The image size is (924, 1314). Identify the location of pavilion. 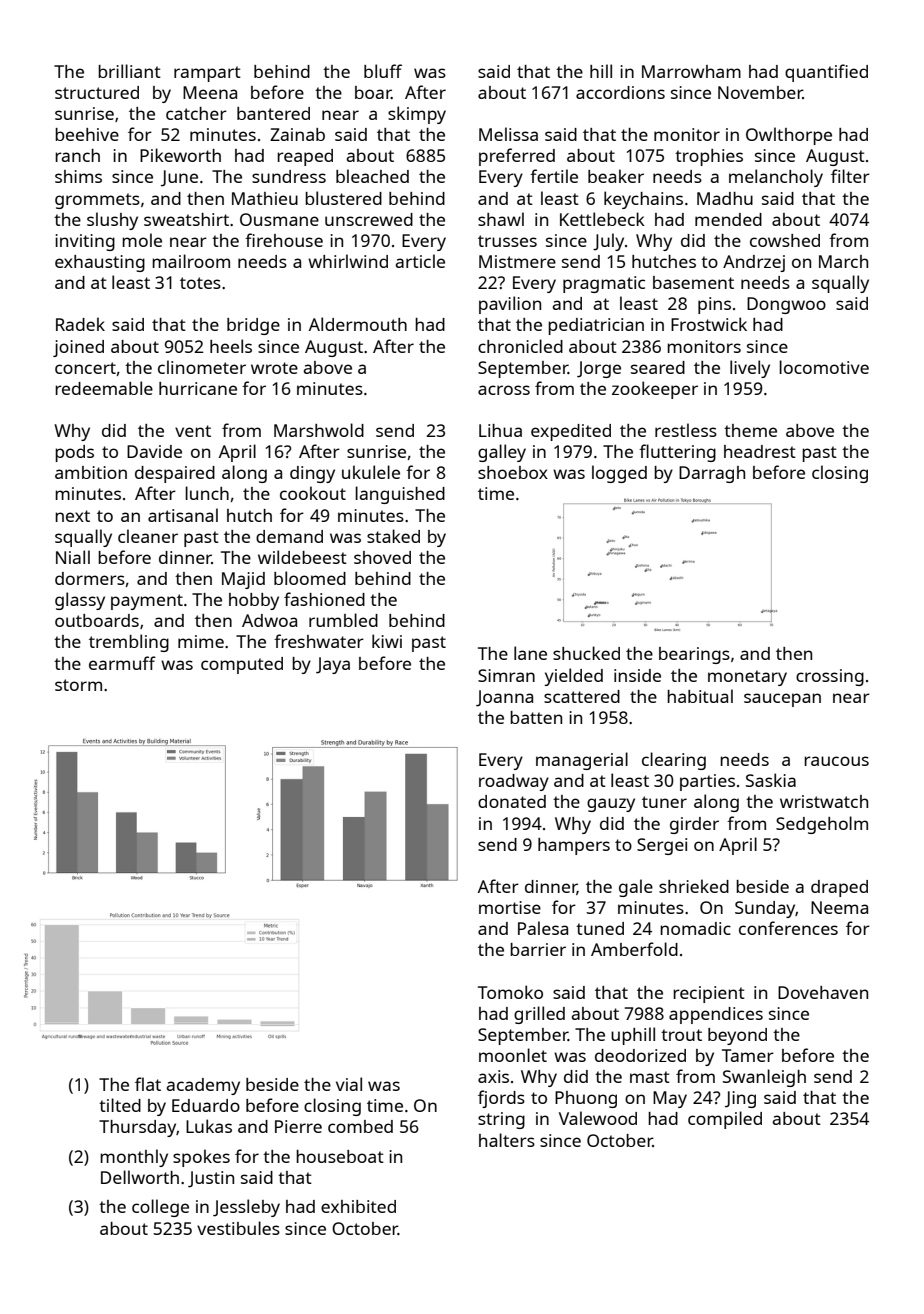
(510, 305).
